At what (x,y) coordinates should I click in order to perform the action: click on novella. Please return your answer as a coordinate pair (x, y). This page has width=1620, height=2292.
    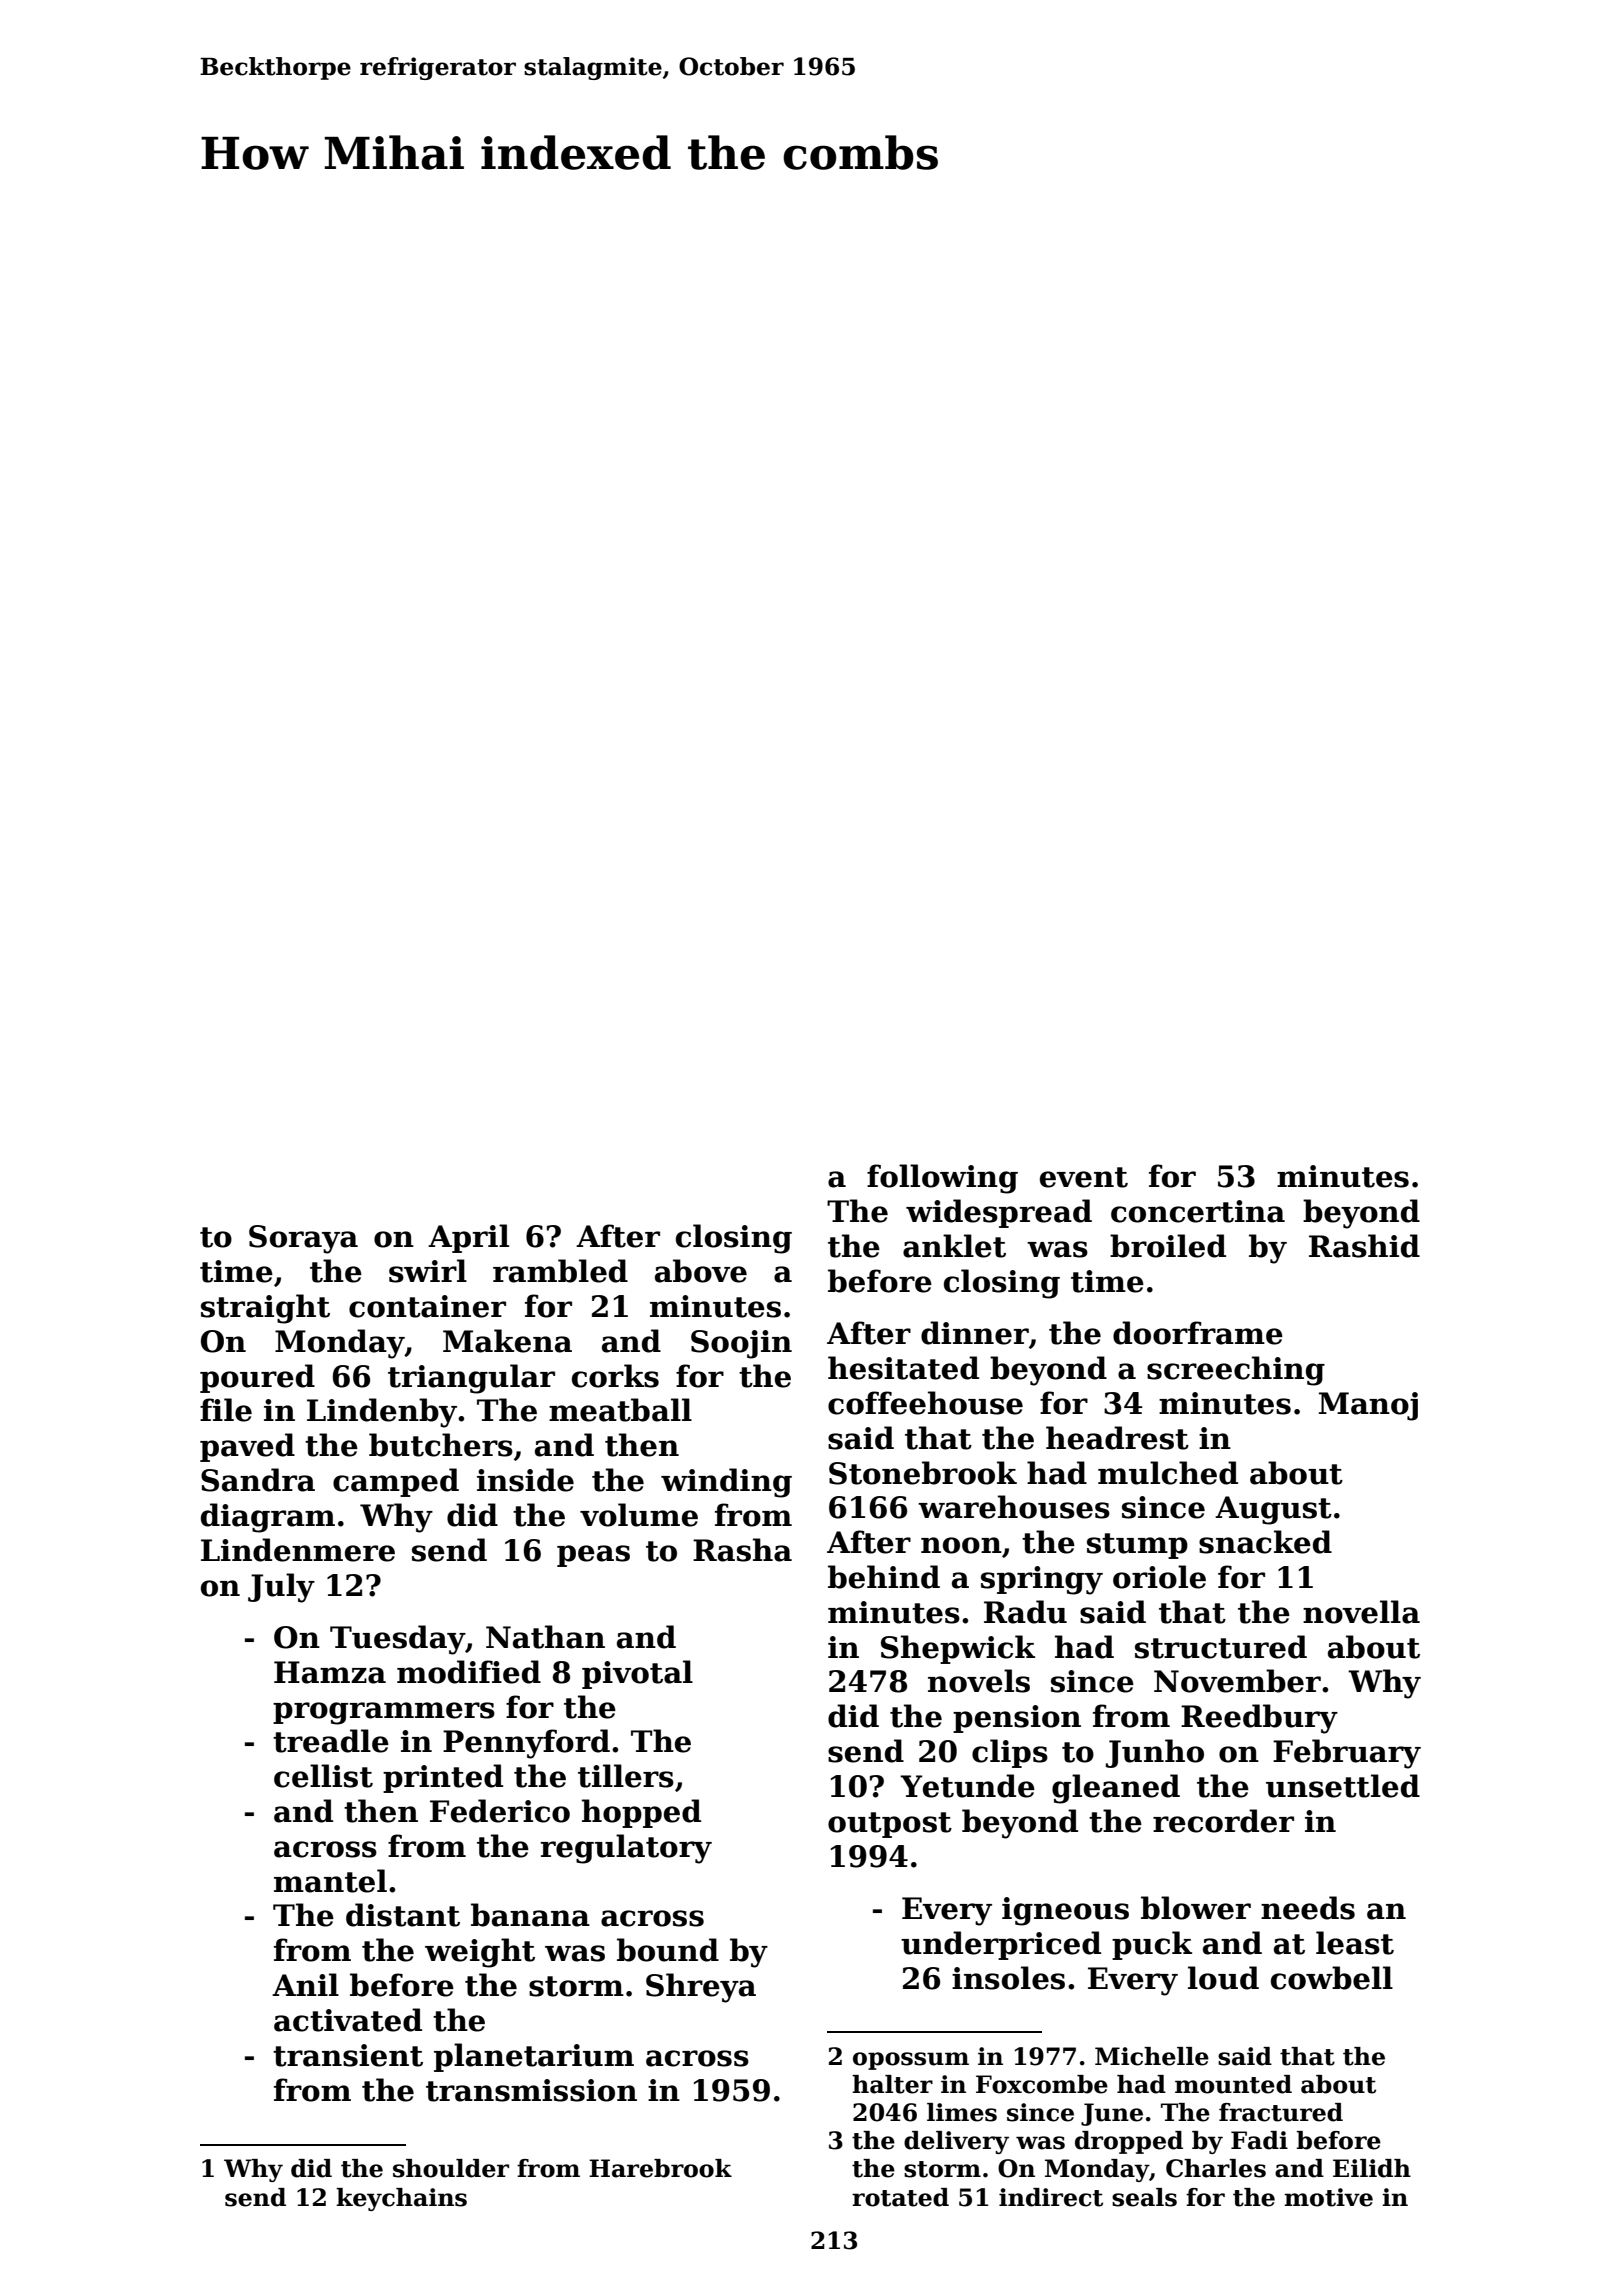
    Looking at the image, I should click on (1361, 1612).
